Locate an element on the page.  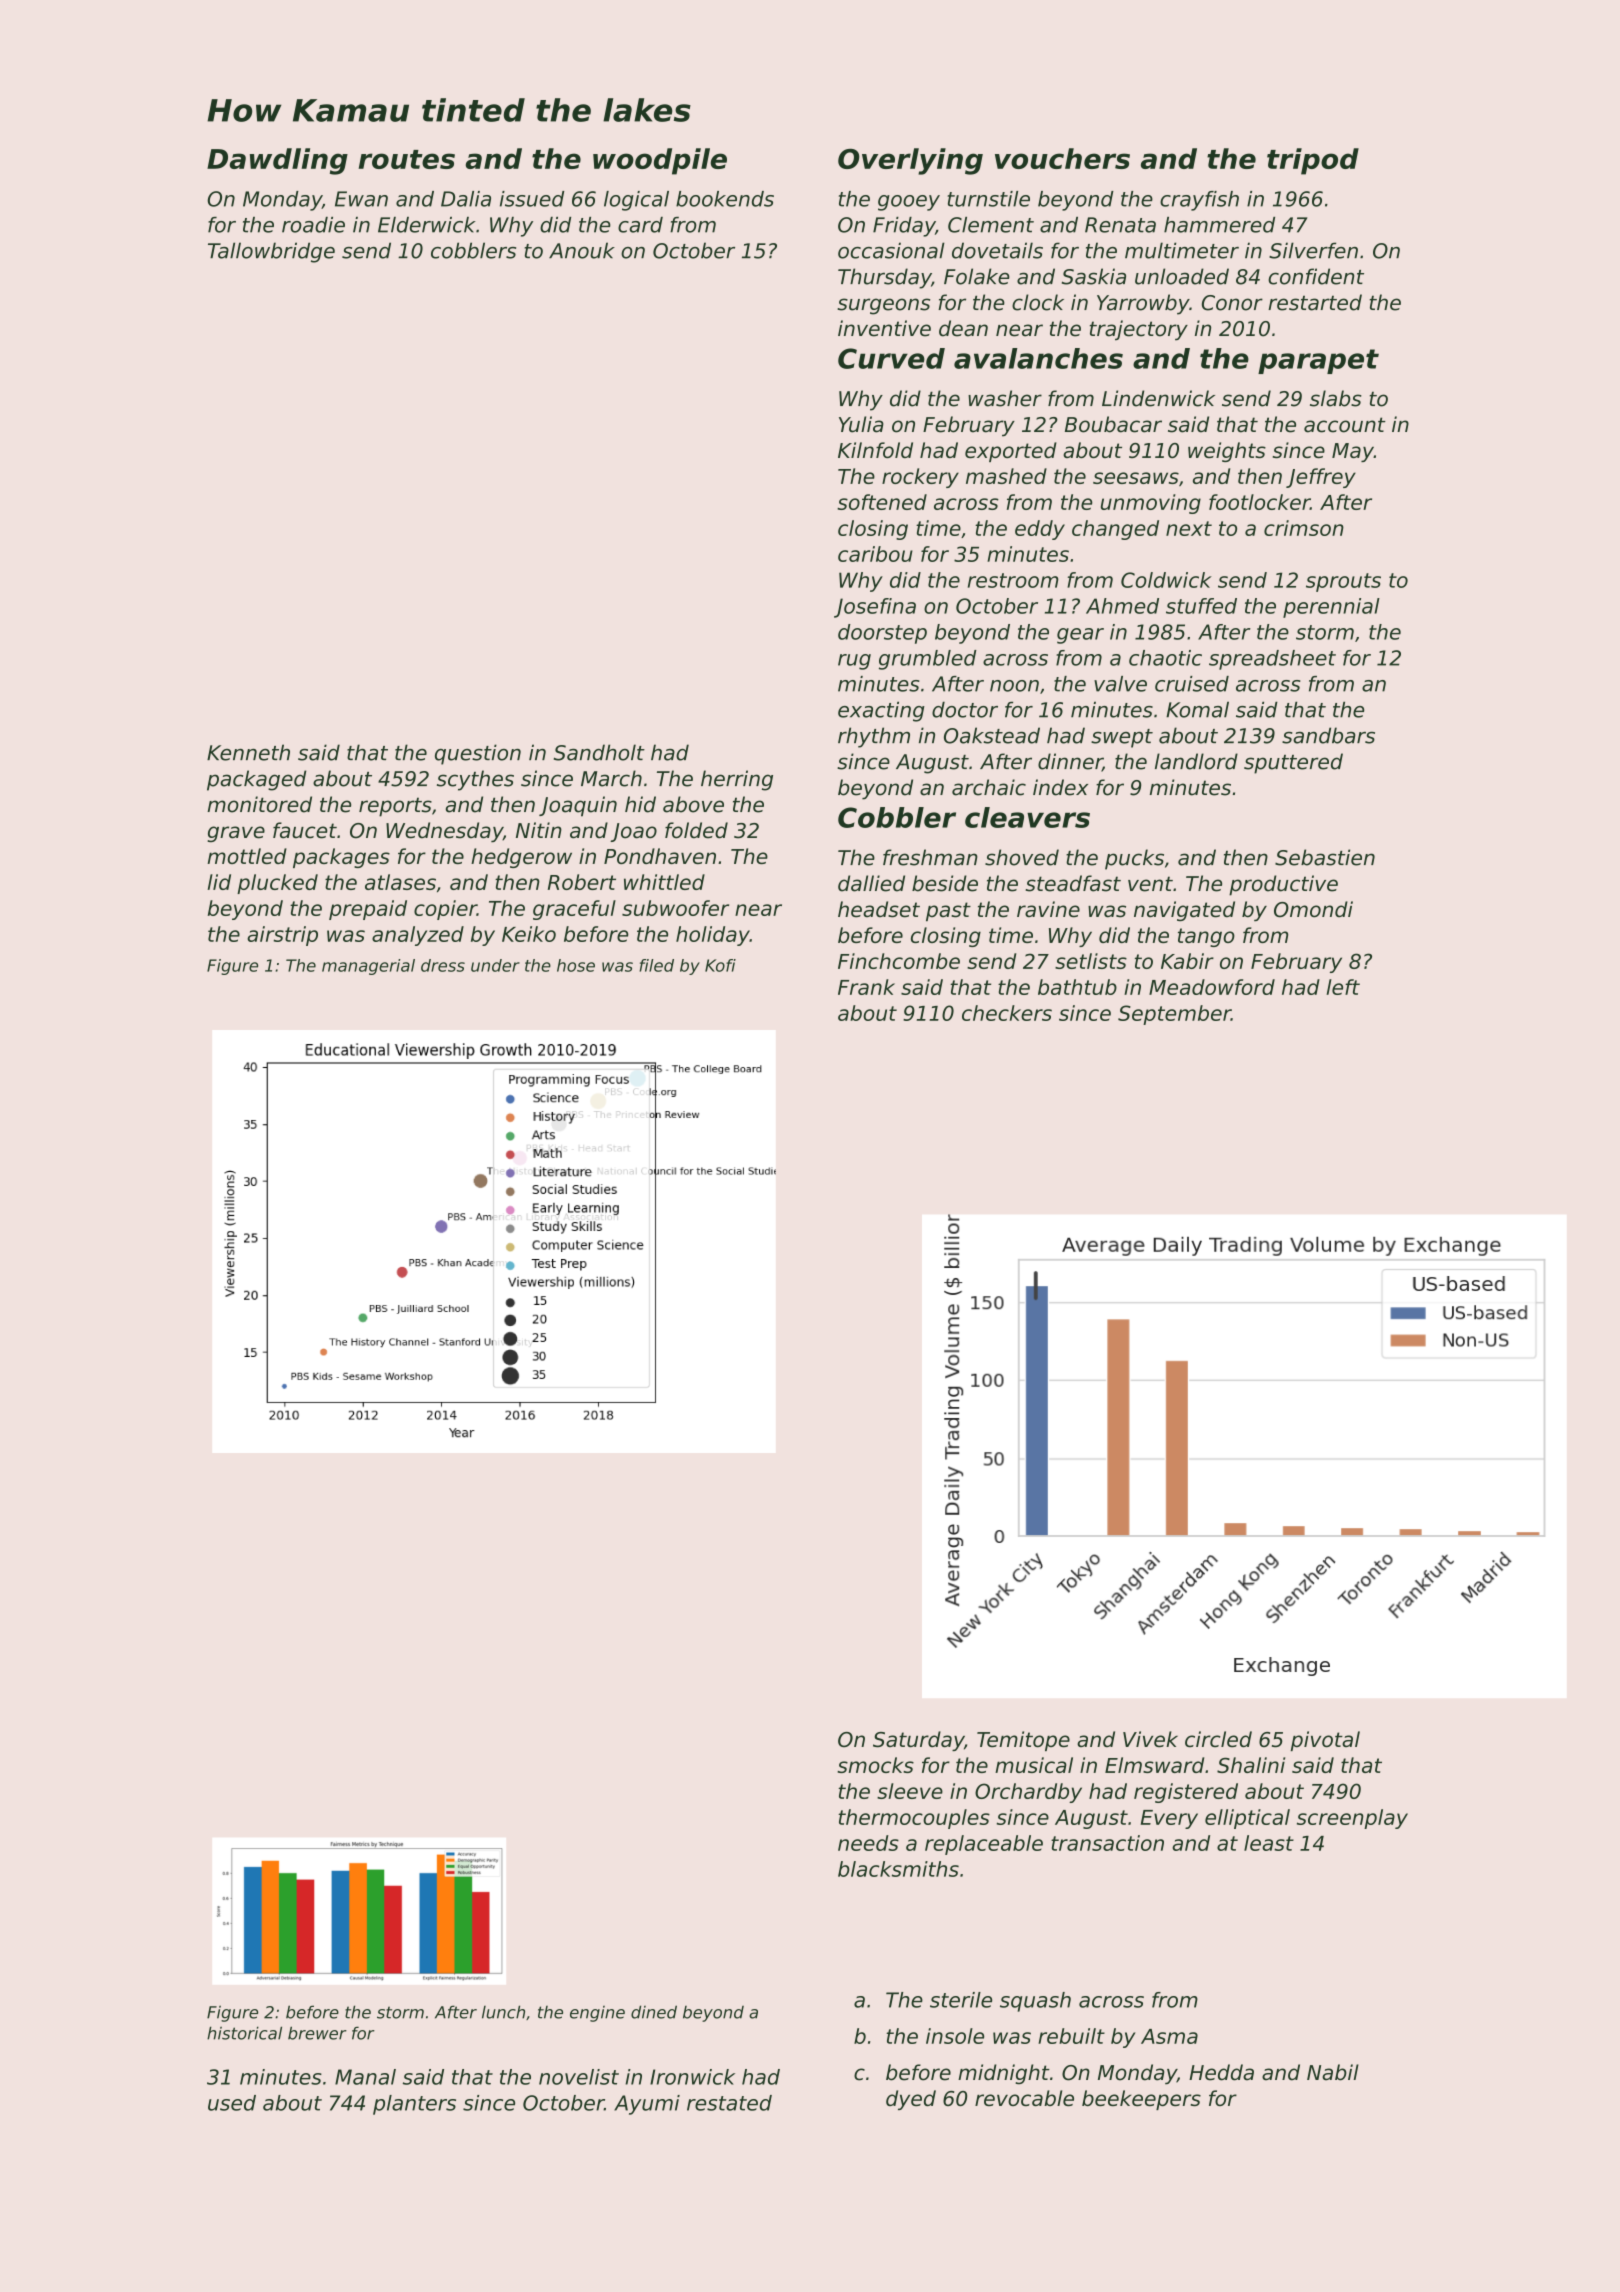
Yulia is located at coordinates (861, 424).
